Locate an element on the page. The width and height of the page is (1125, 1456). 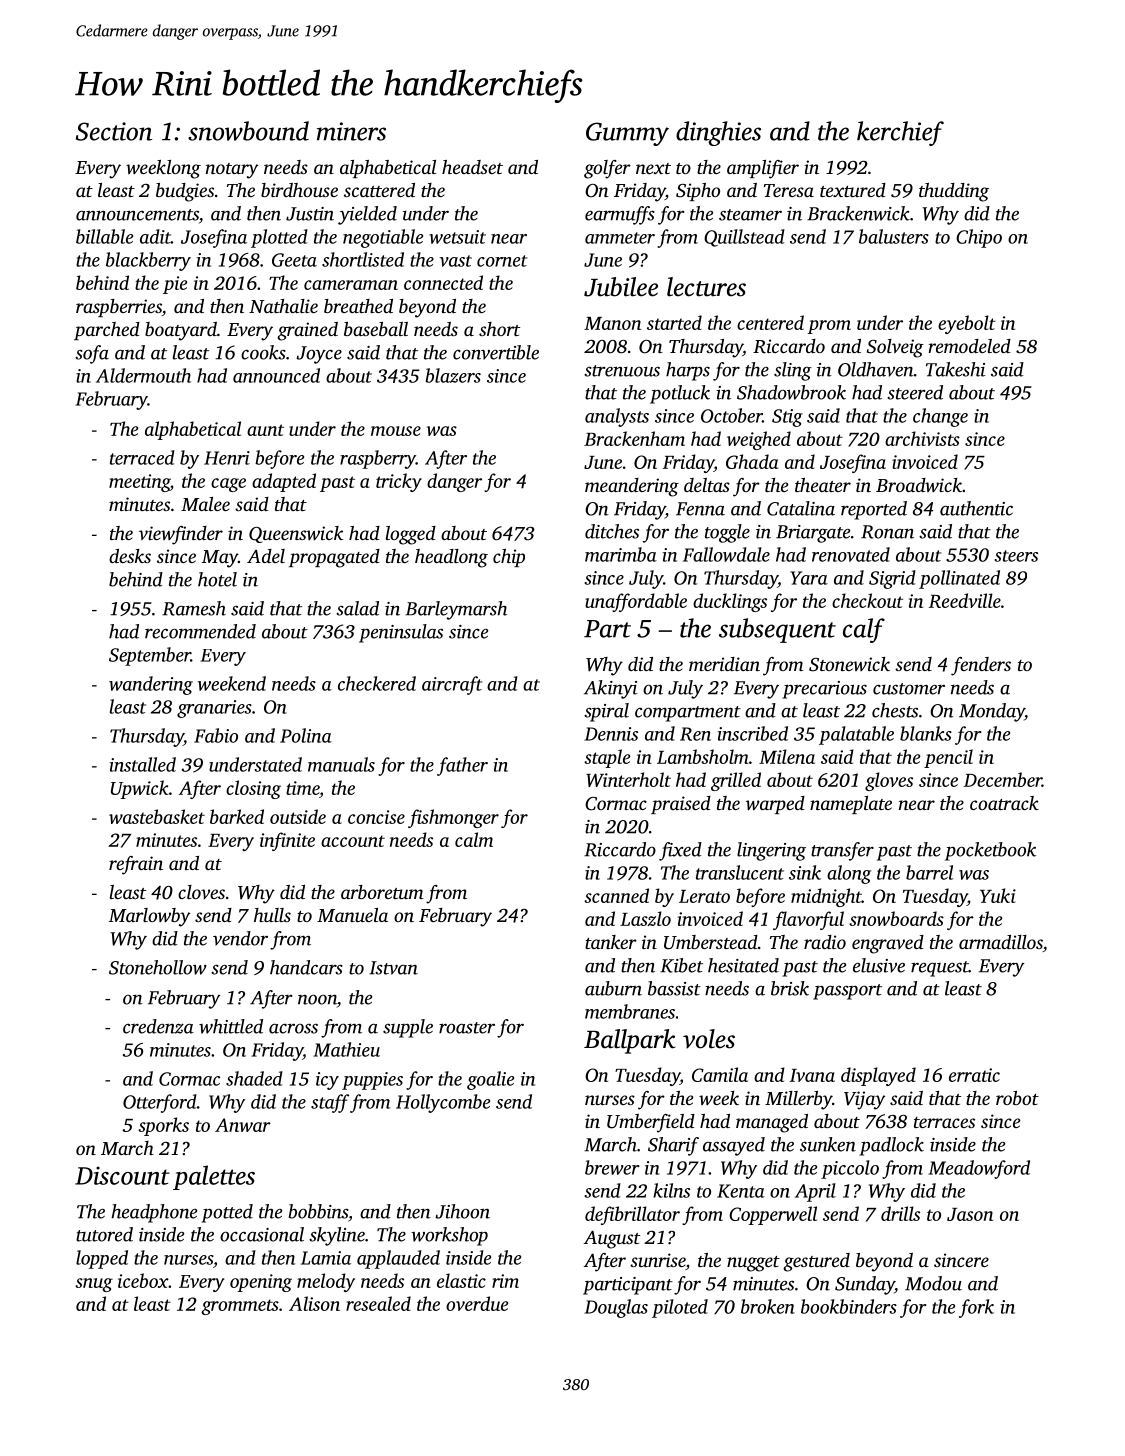
December is located at coordinates (1003, 779).
